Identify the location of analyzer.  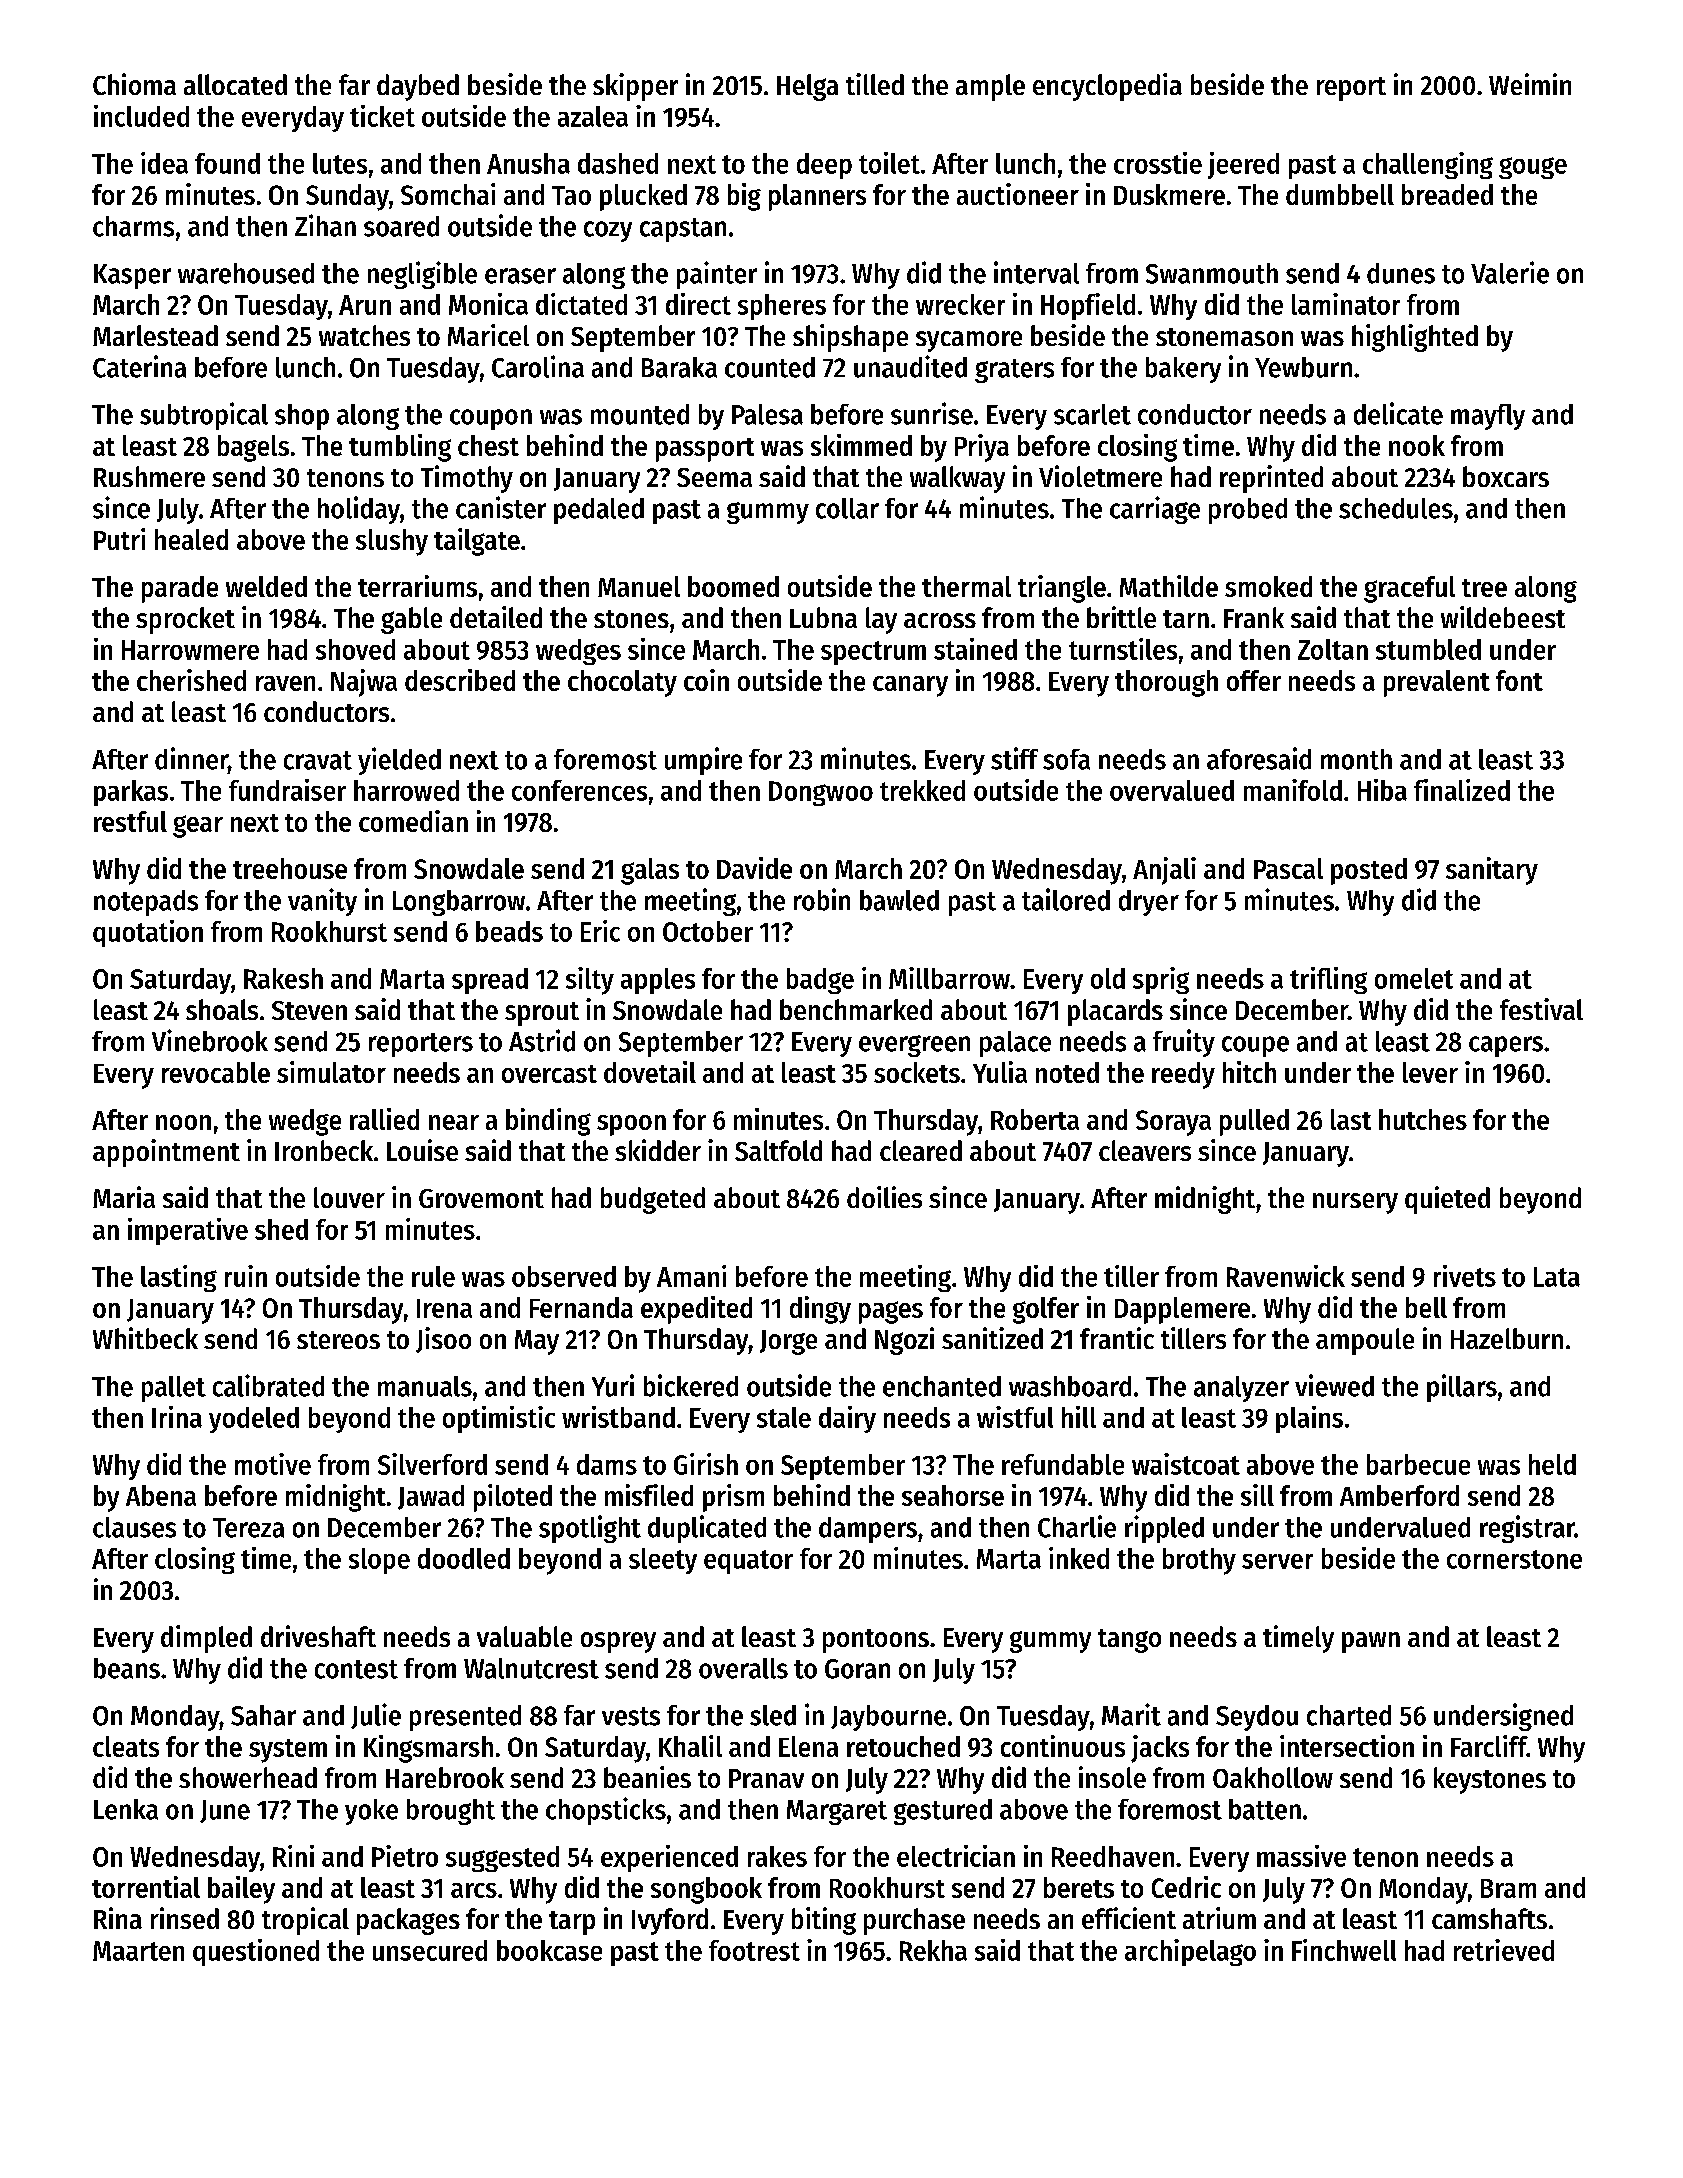
(1241, 1389).
